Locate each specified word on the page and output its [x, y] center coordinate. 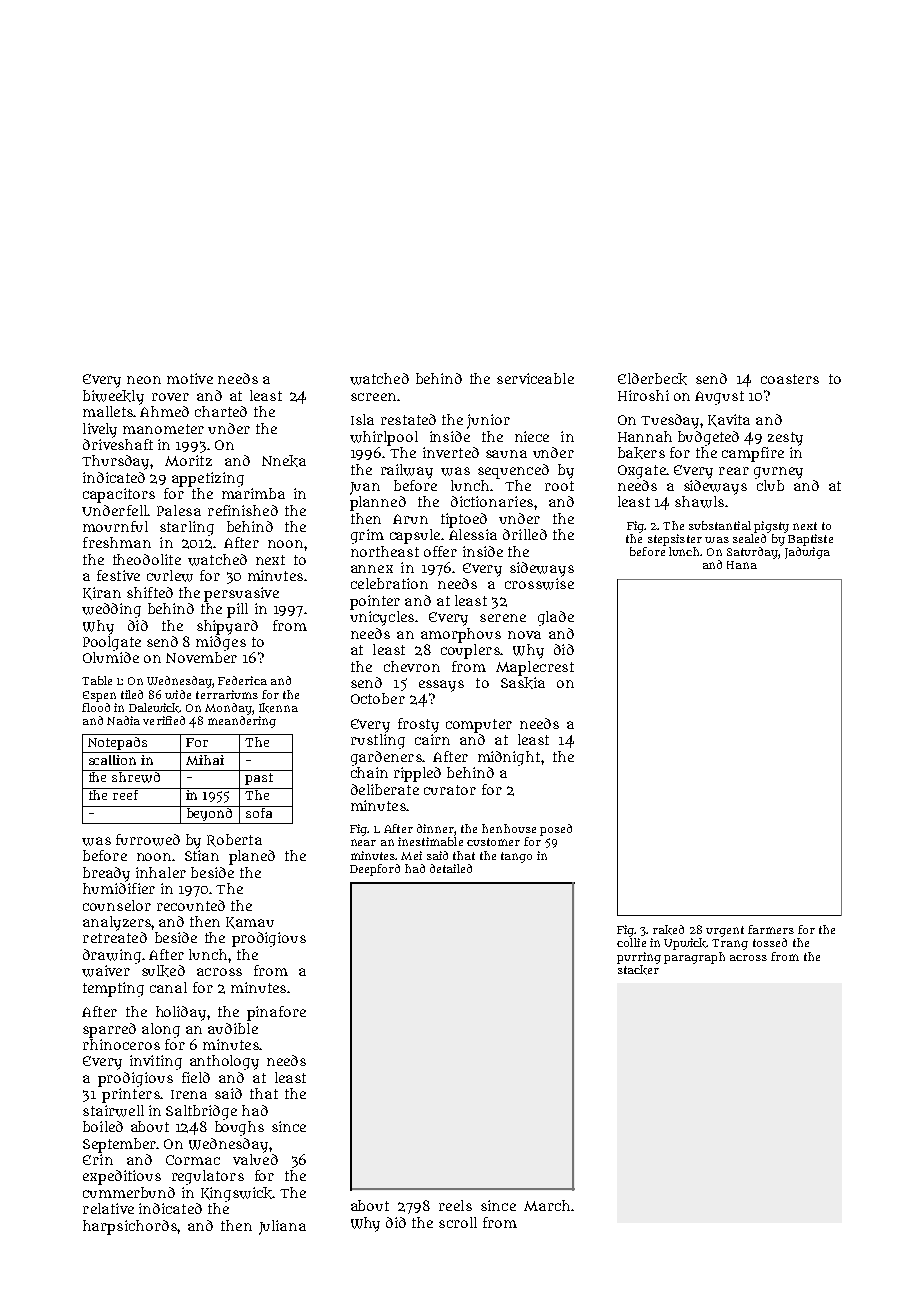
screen [373, 397]
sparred [109, 1030]
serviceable [535, 378]
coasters [790, 379]
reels [455, 1205]
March [547, 1205]
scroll [458, 1222]
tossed [770, 942]
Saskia [523, 683]
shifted [150, 592]
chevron [412, 666]
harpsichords [130, 1227]
